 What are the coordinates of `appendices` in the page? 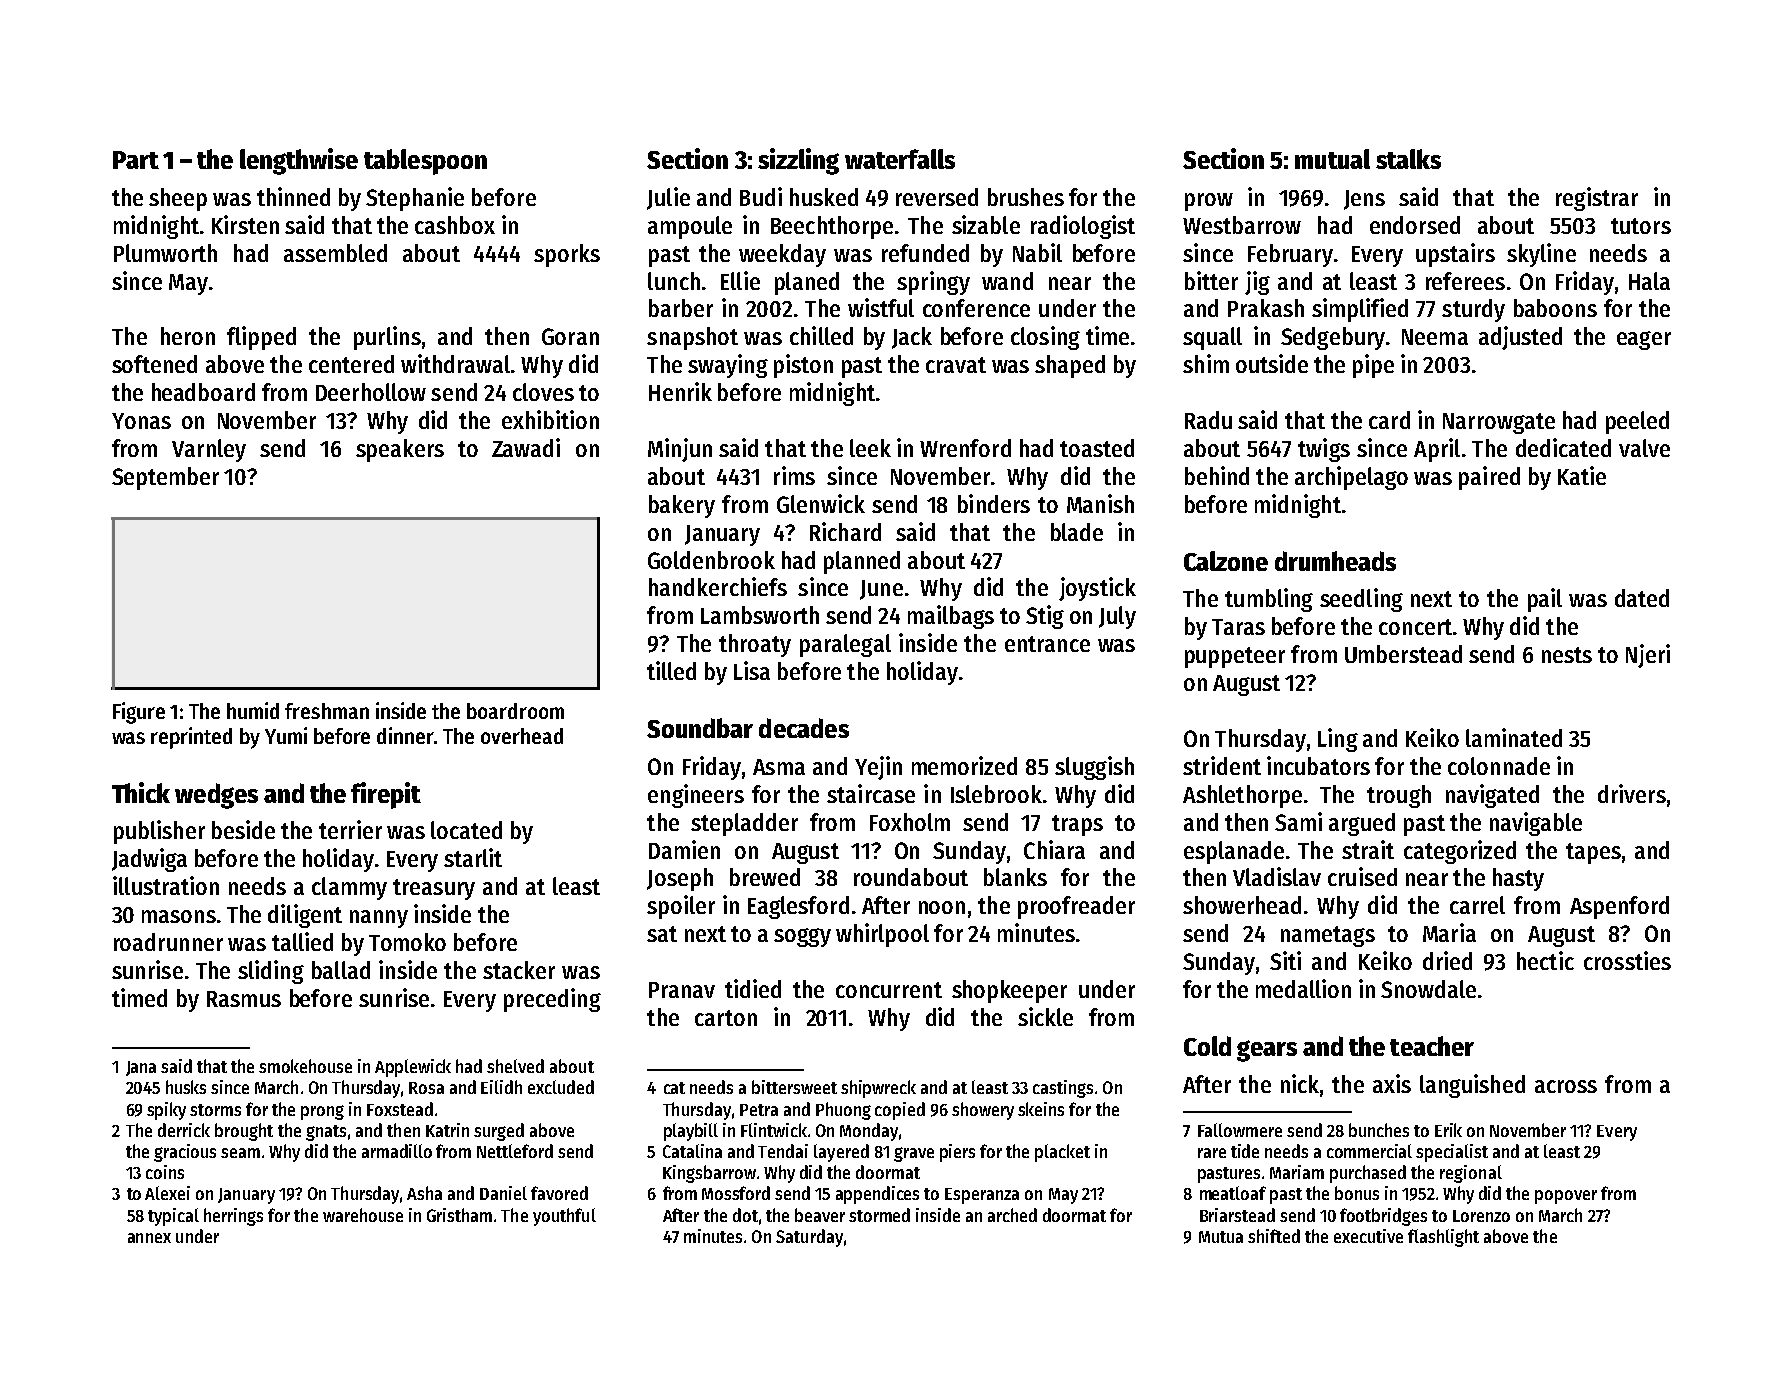 It's located at (877, 1195).
